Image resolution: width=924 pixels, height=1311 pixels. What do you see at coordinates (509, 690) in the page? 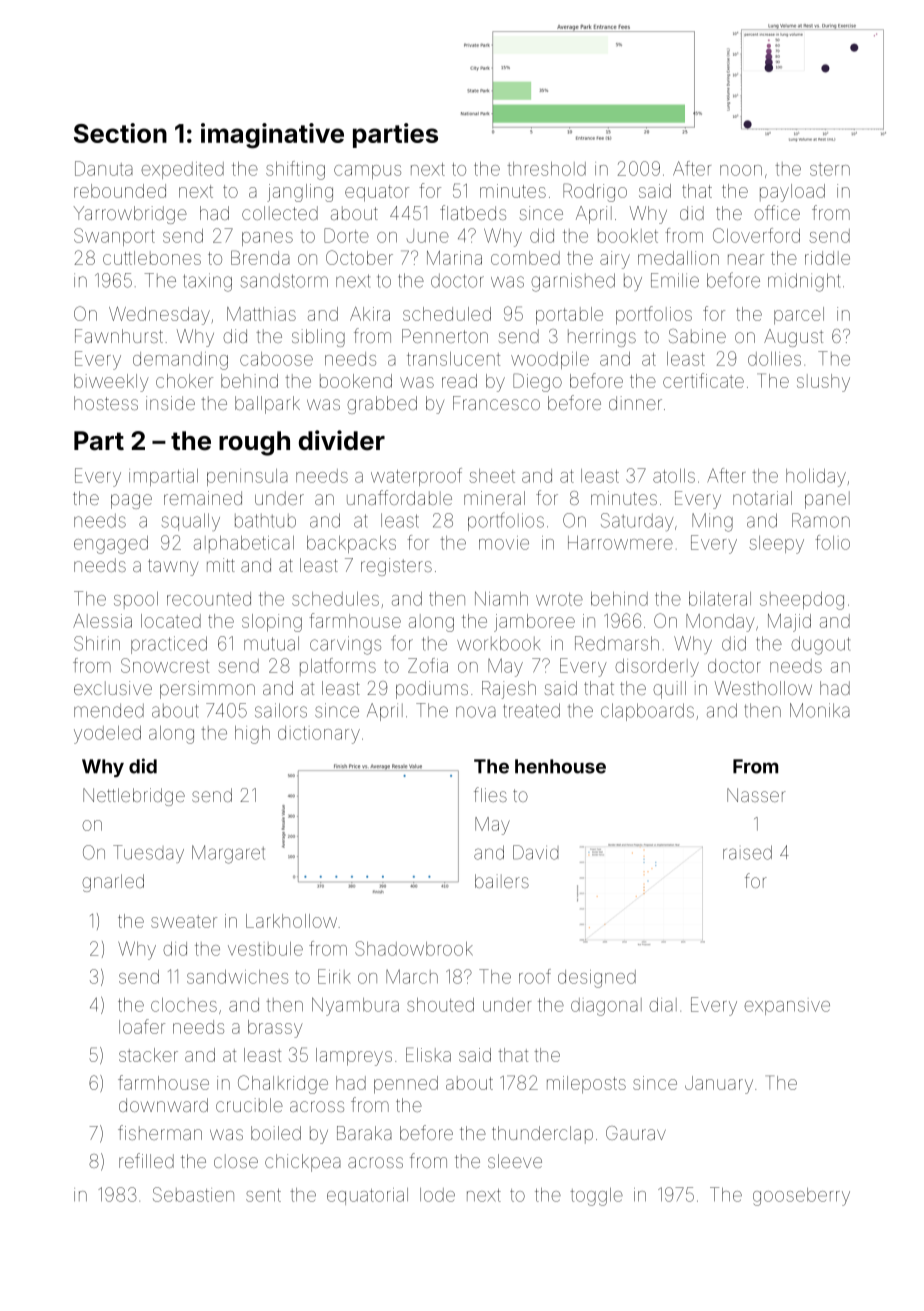
I see `Rajesh` at bounding box center [509, 690].
